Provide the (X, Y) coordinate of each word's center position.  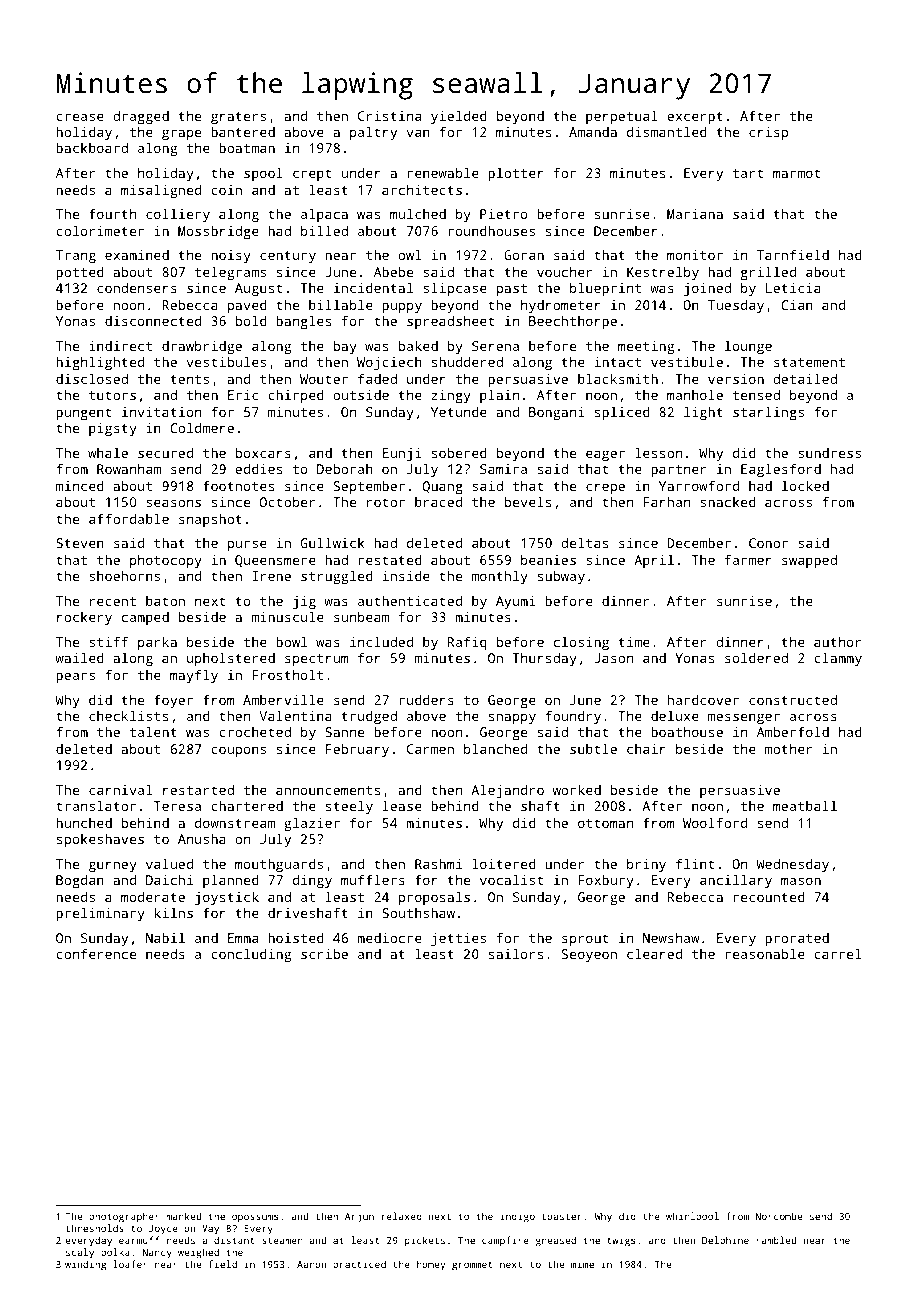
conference (96, 953)
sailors (516, 953)
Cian (797, 305)
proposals (434, 898)
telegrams (230, 273)
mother (788, 748)
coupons (238, 752)
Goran (524, 255)
